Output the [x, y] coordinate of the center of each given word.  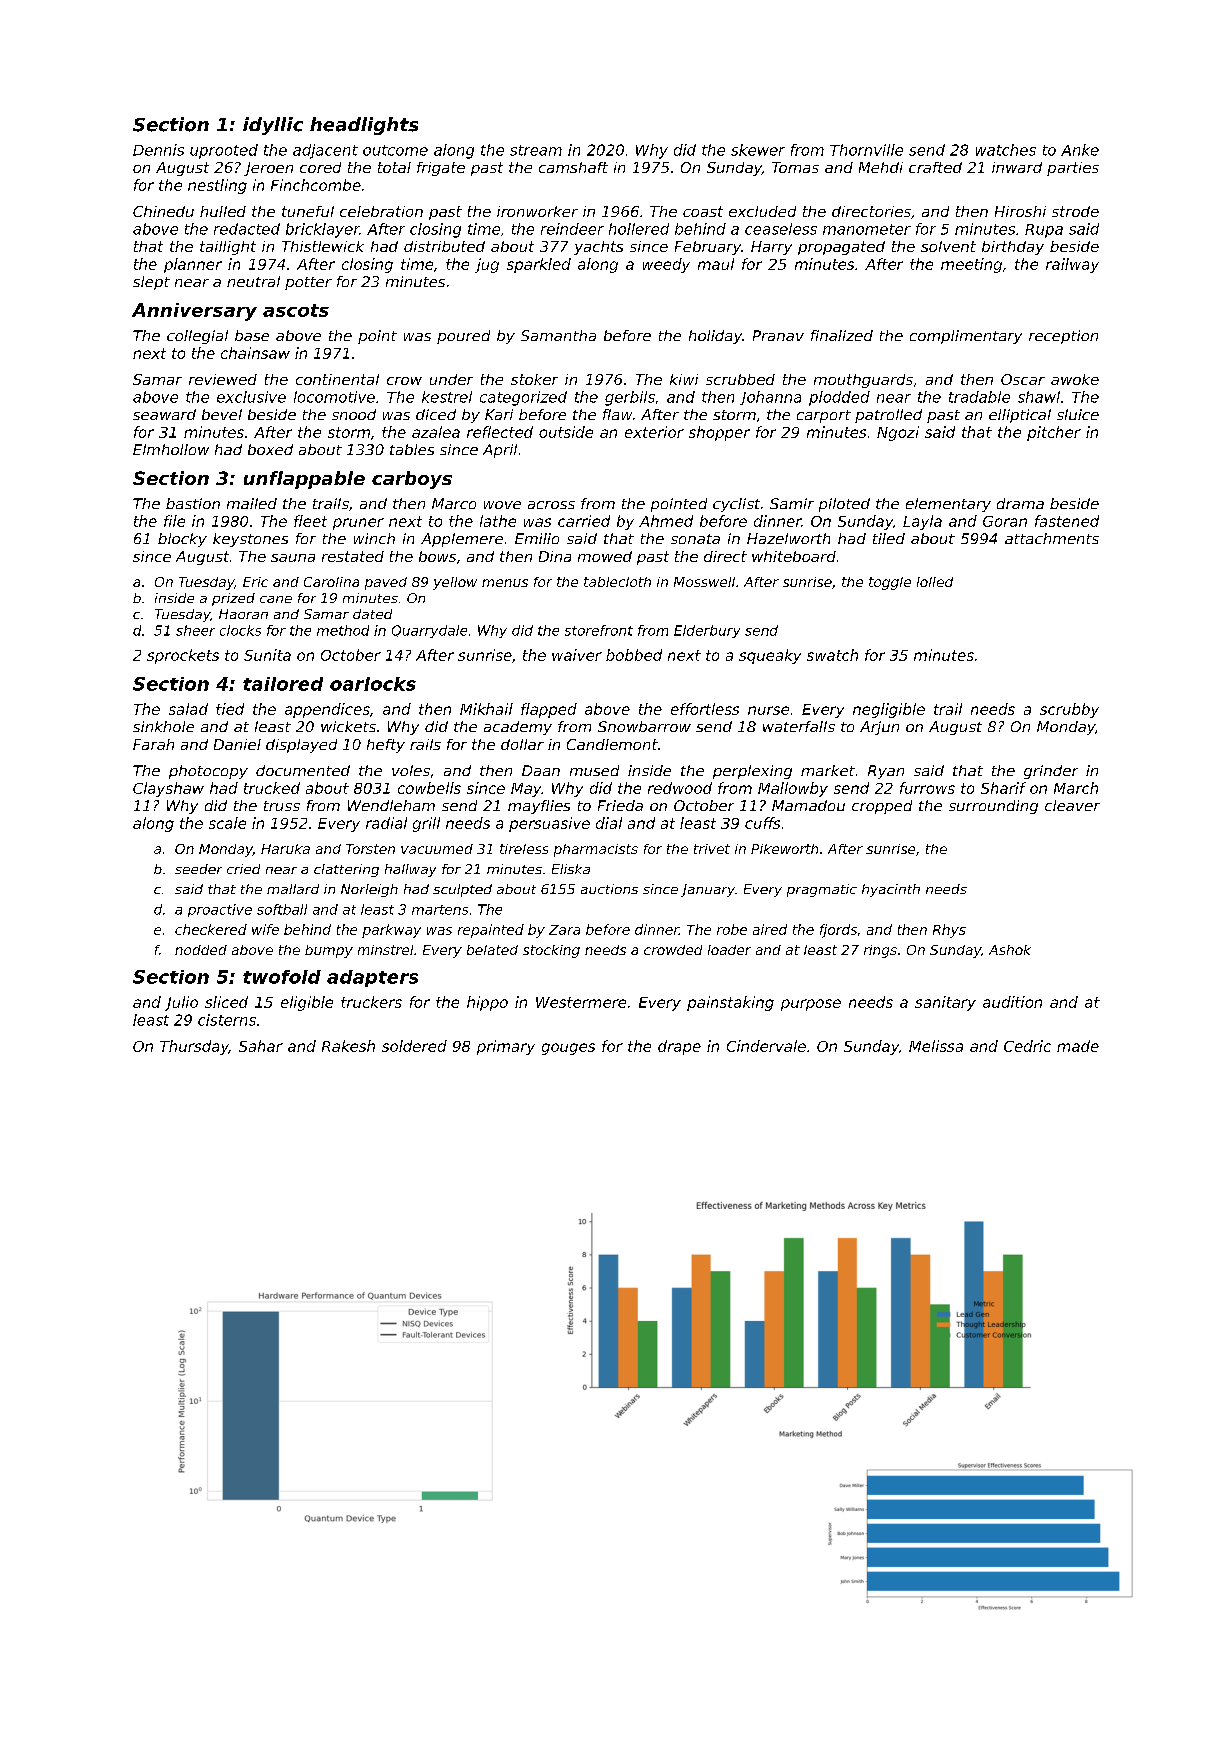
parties [1073, 169]
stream [536, 150]
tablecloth [617, 582]
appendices [327, 710]
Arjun [879, 728]
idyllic [273, 126]
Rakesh [348, 1046]
